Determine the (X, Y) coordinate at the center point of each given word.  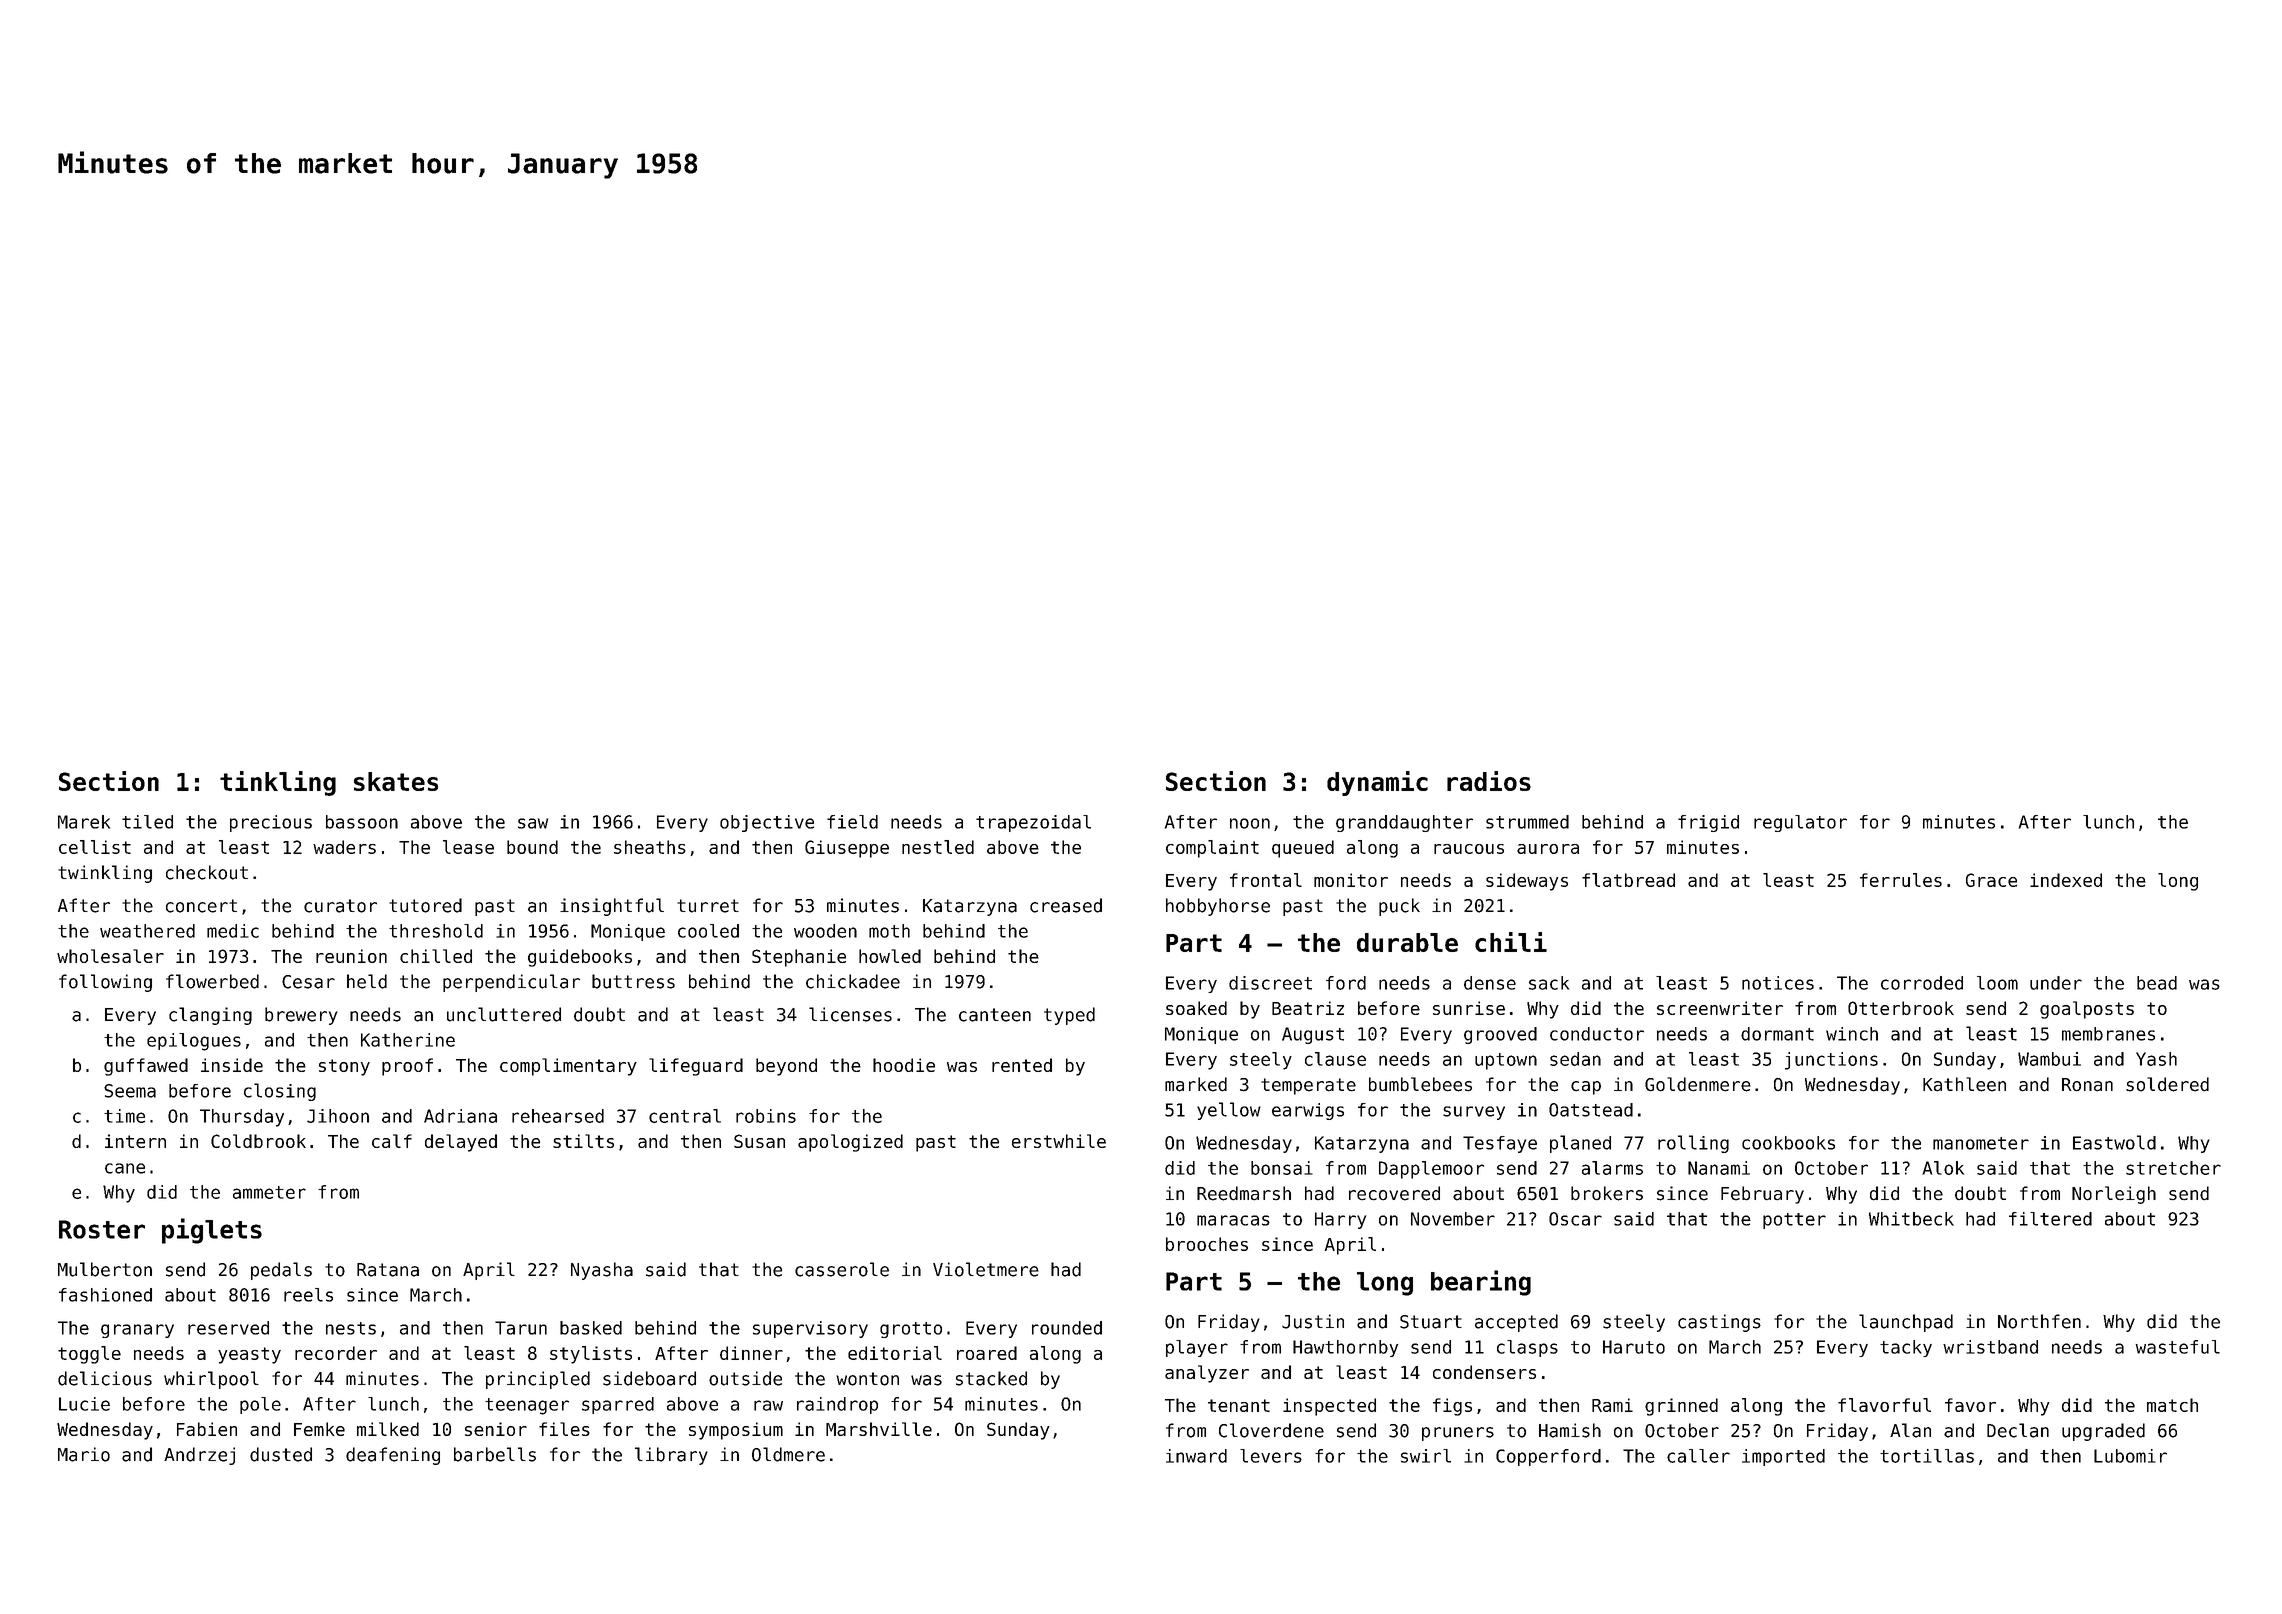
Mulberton (105, 1269)
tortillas (1927, 1456)
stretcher (2173, 1168)
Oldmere (788, 1454)
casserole (842, 1269)
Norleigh (2114, 1195)
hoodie (904, 1065)
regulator (1800, 823)
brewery (301, 1016)
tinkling (278, 783)
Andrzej (199, 1456)
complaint (1212, 849)
